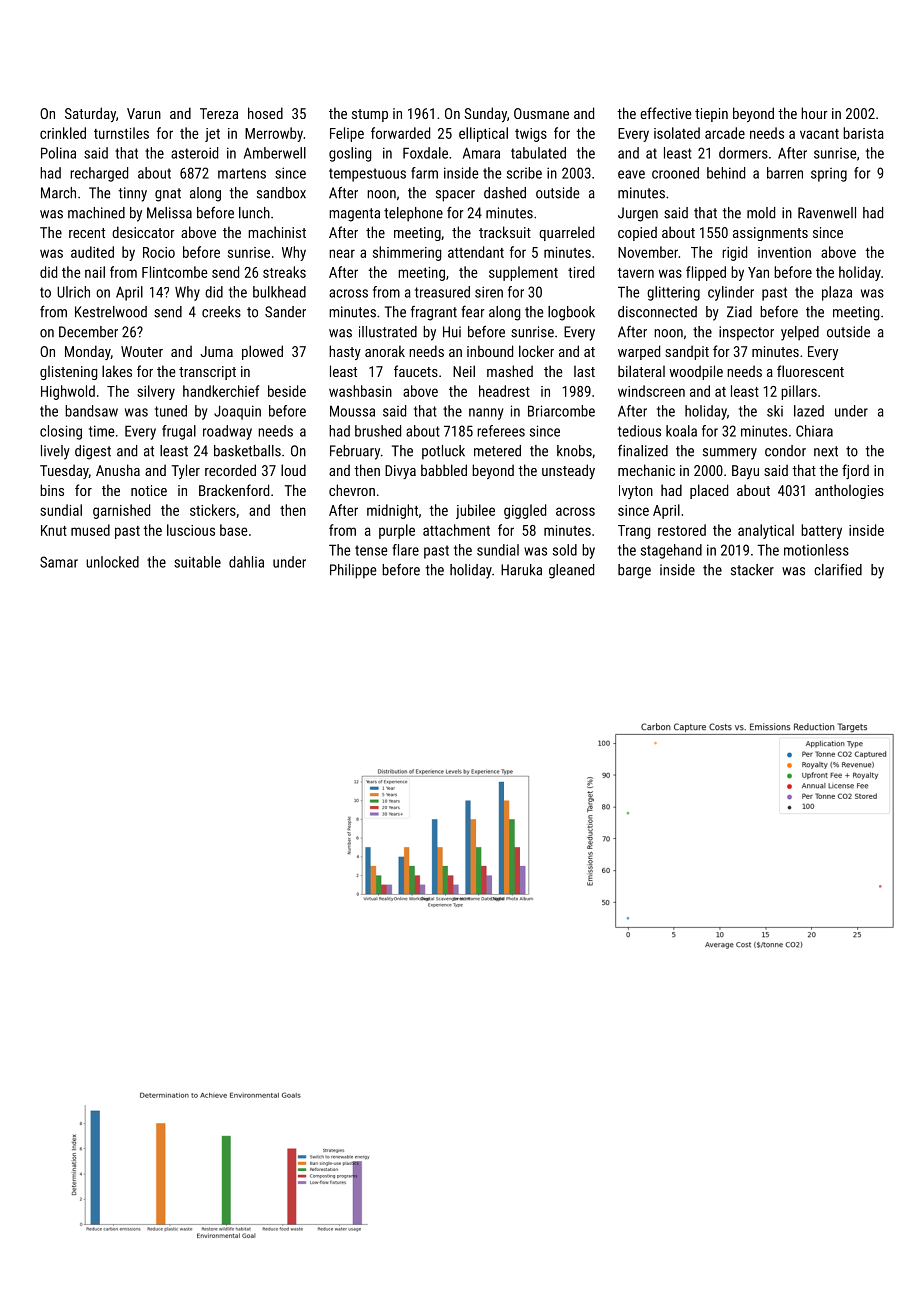  What do you see at coordinates (388, 332) in the page?
I see `illustrated` at bounding box center [388, 332].
